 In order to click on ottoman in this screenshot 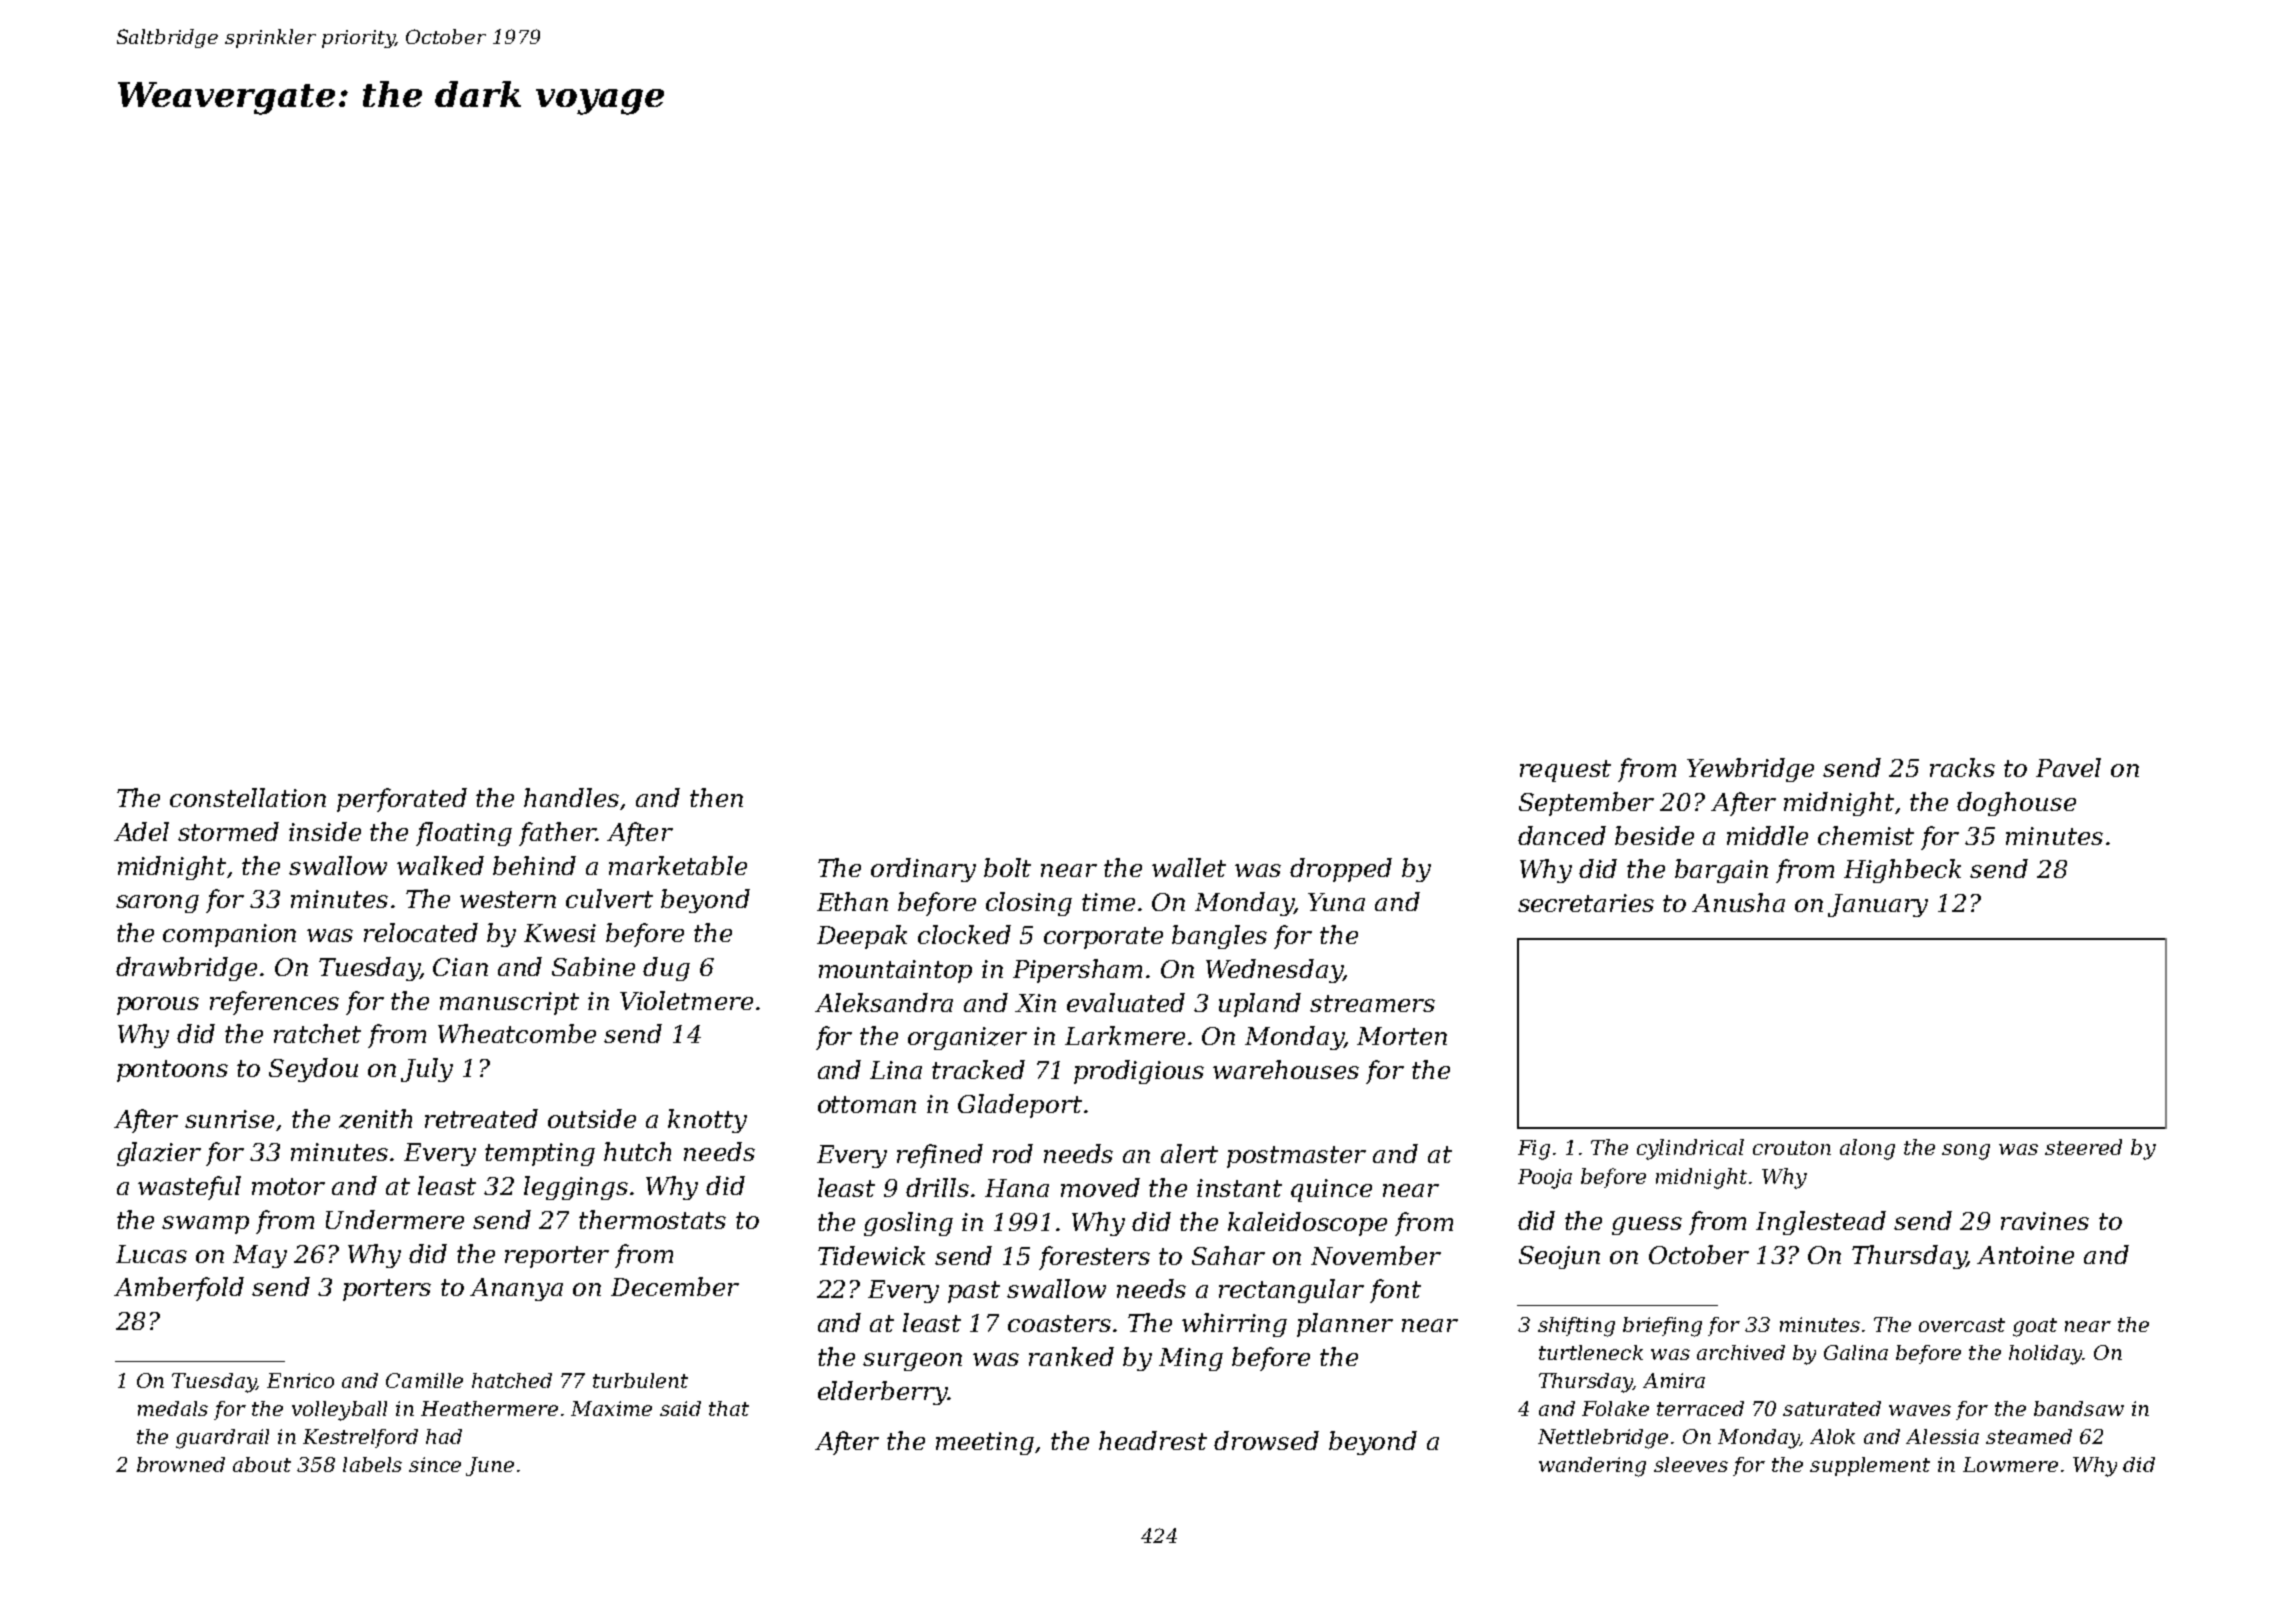, I will do `click(867, 1104)`.
